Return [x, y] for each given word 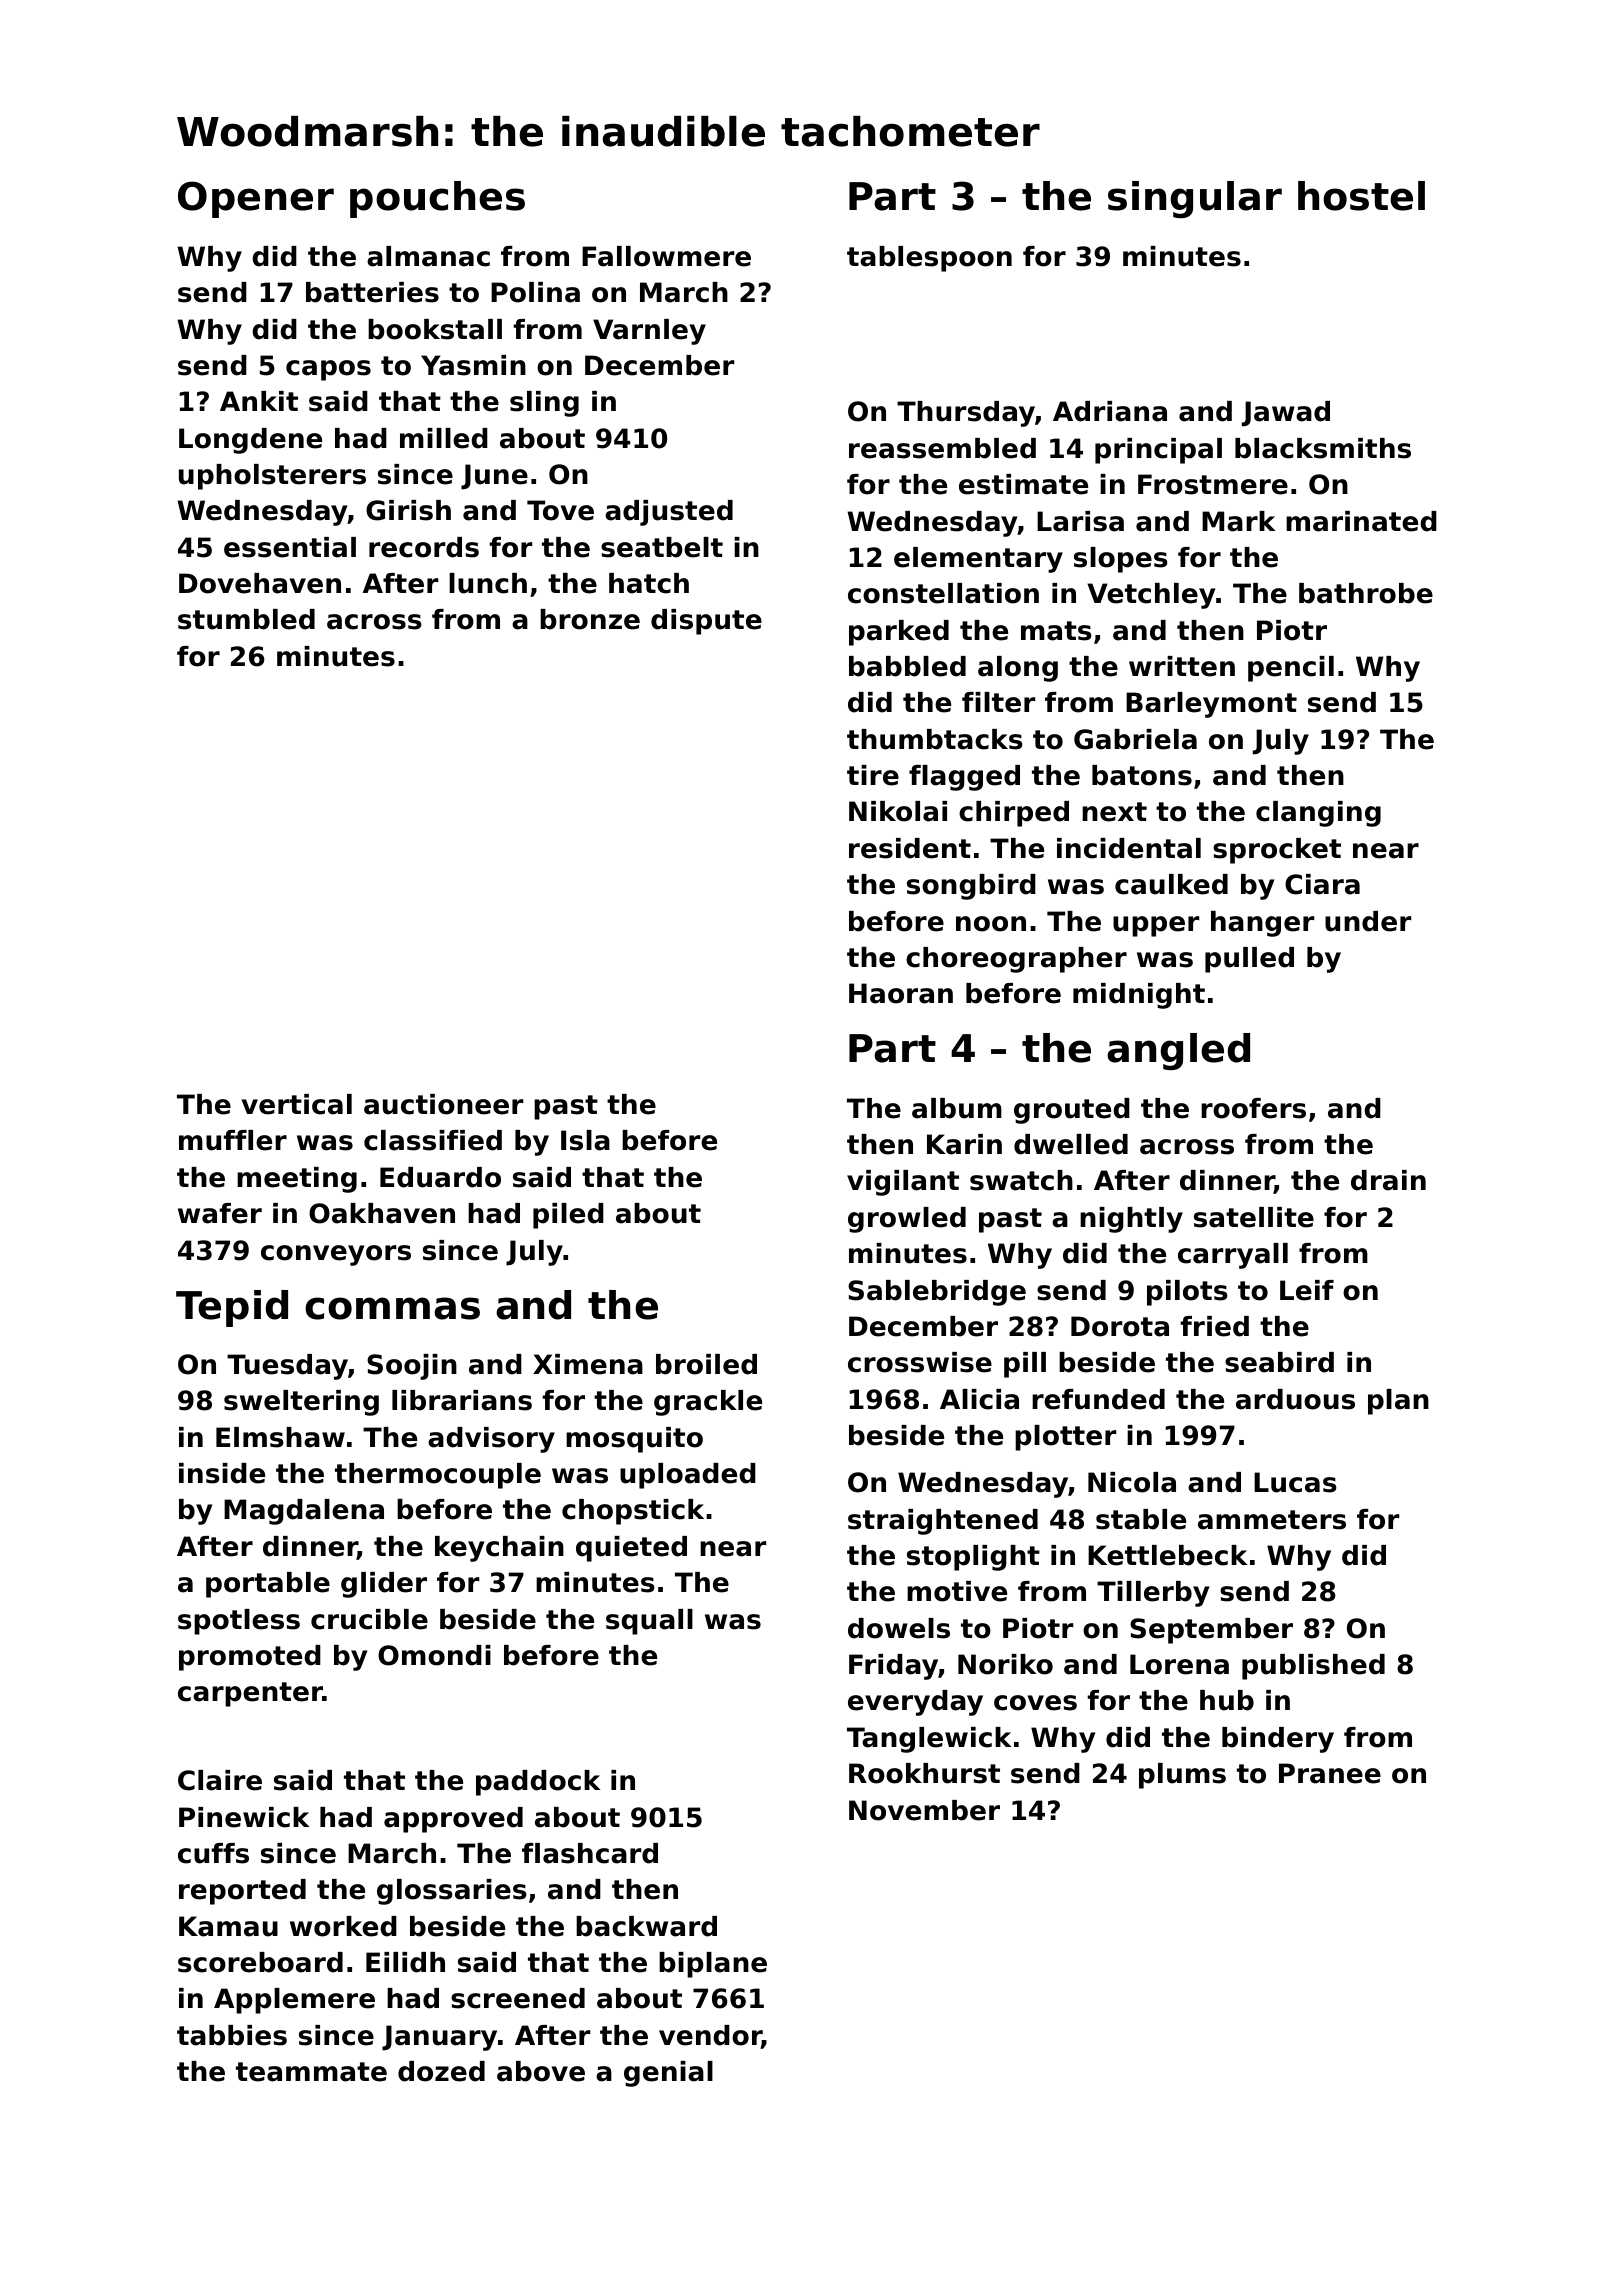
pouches [437, 199]
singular [1195, 199]
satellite [1254, 1217]
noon [991, 924]
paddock [538, 1783]
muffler [233, 1140]
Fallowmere [666, 256]
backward [646, 1926]
